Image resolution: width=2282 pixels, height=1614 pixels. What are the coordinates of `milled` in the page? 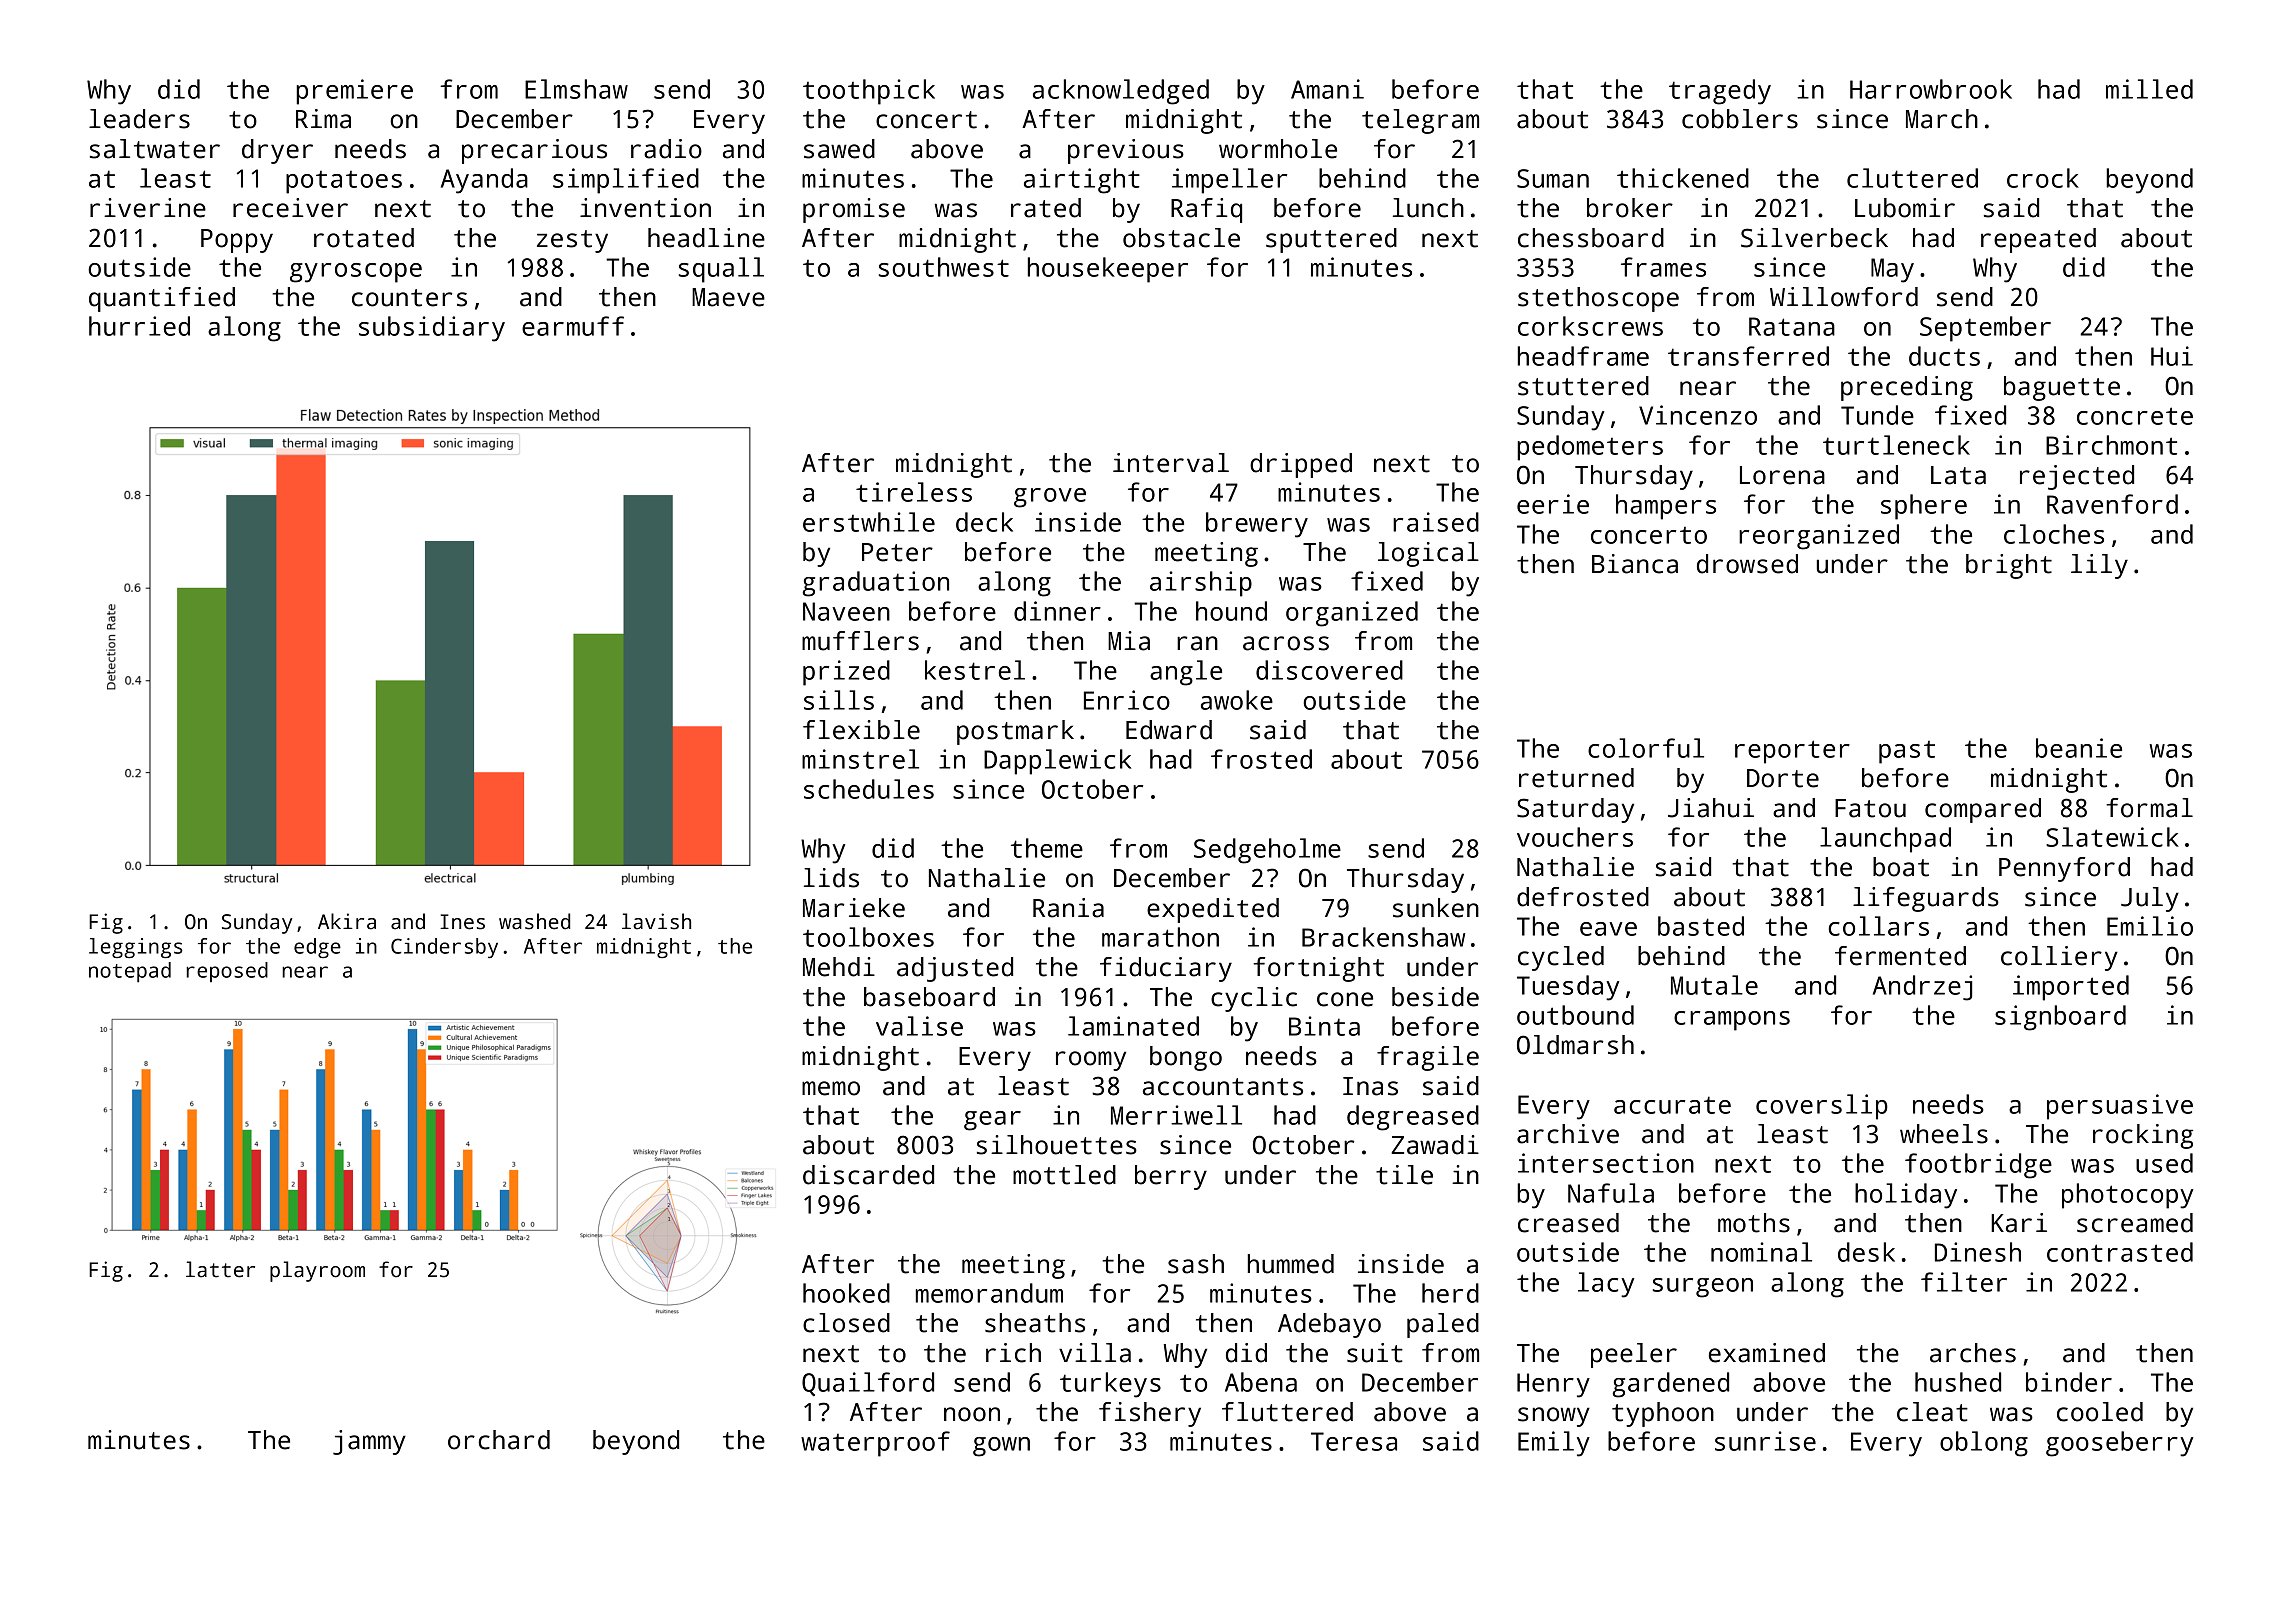 It's located at (2149, 89).
